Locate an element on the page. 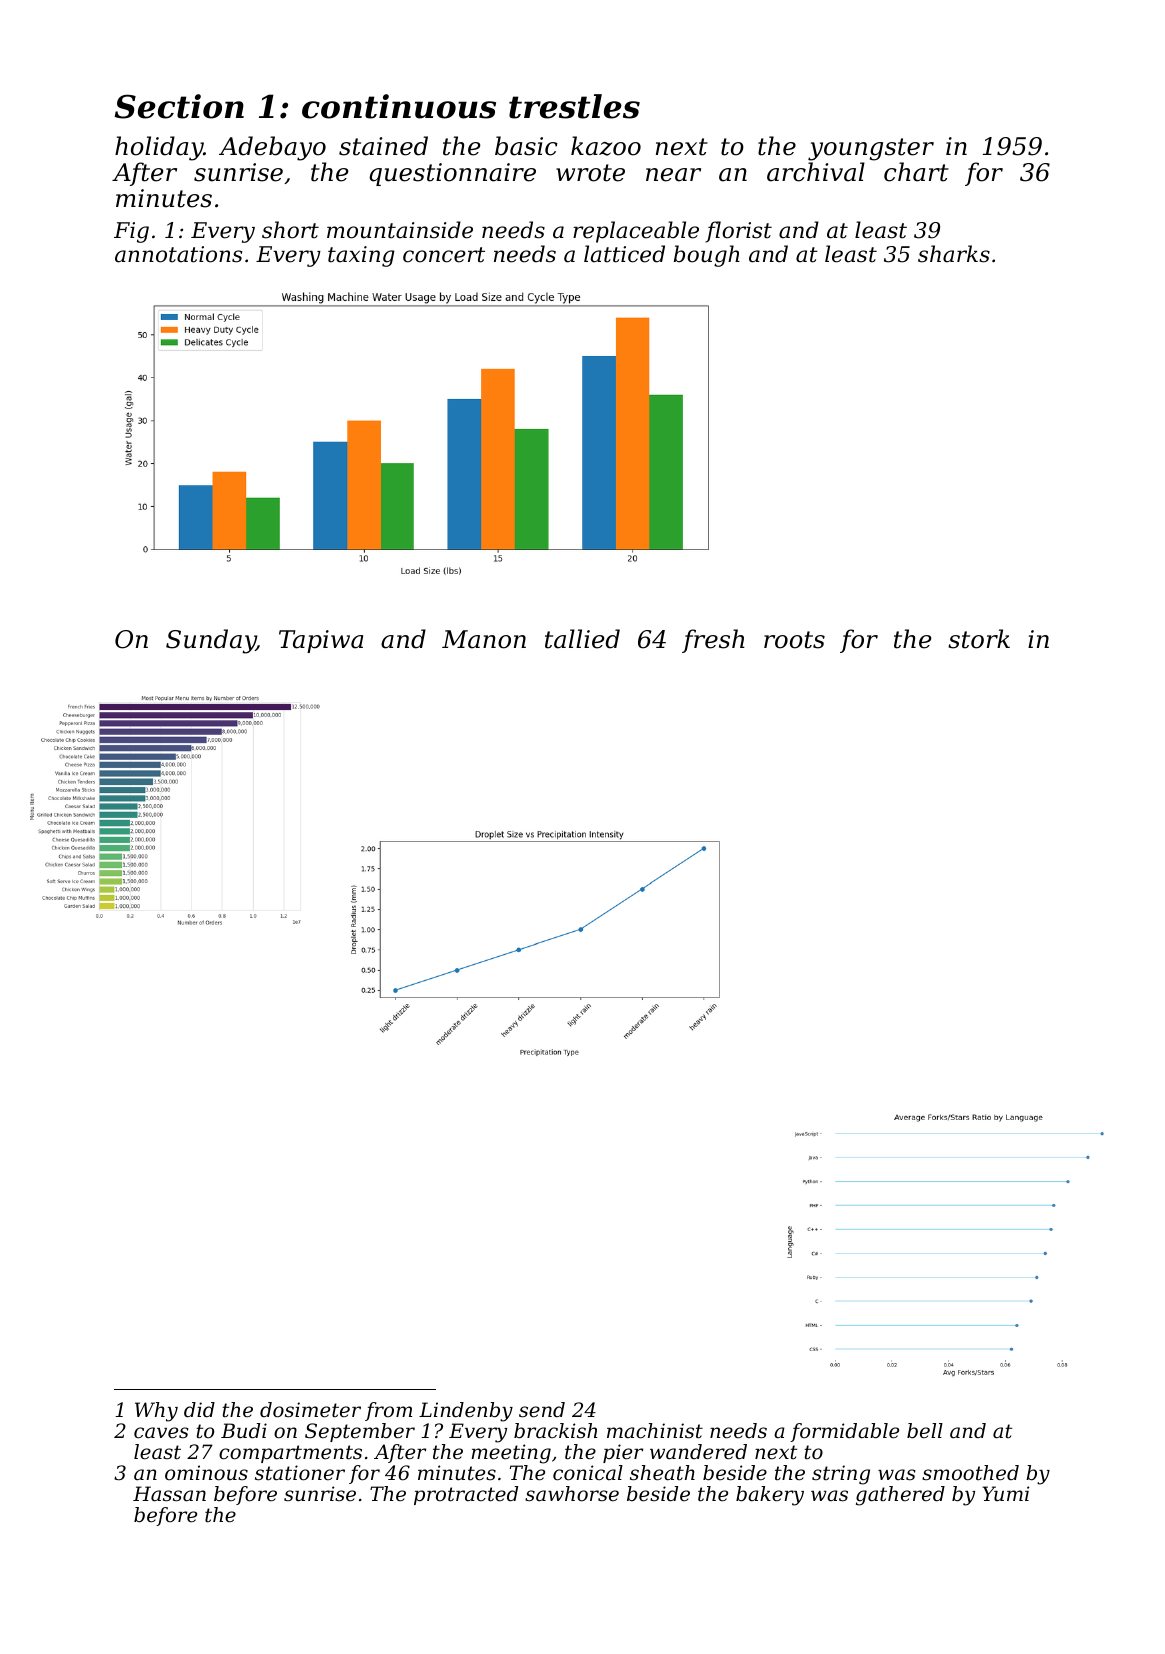 This page has width=1165, height=1654. trestles is located at coordinates (574, 106).
